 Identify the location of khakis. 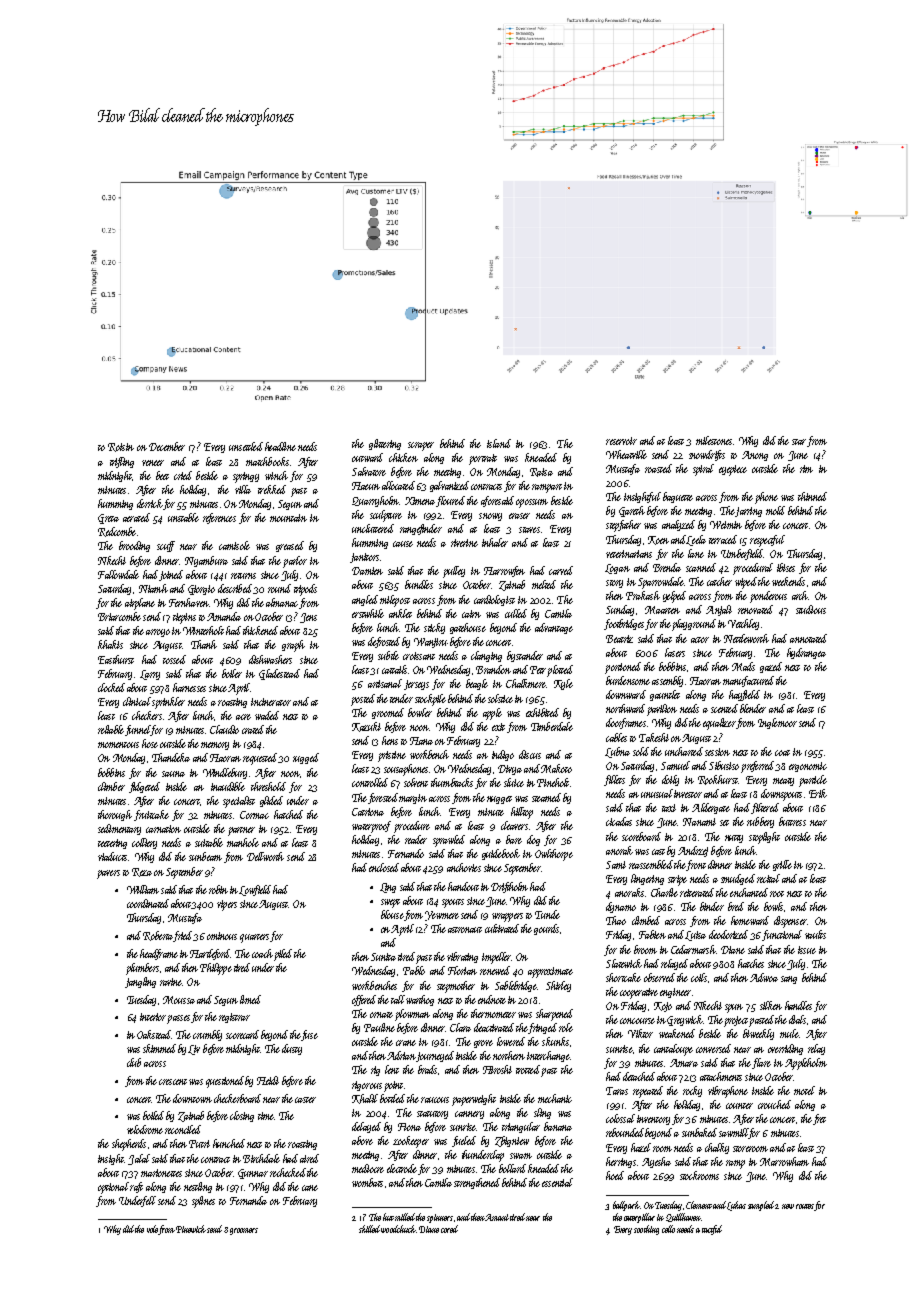
(110, 644).
